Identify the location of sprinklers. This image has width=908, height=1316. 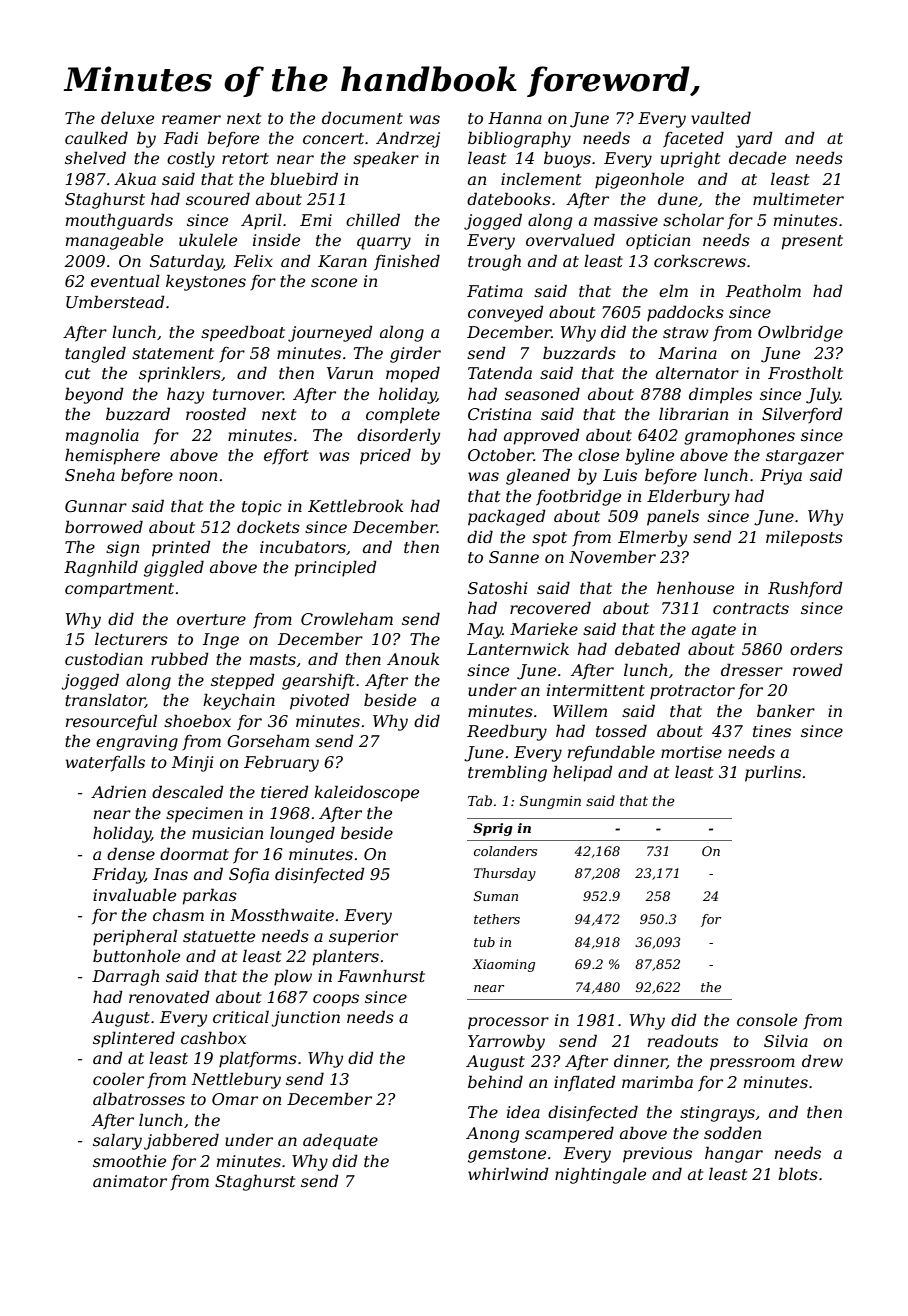
(180, 374).
